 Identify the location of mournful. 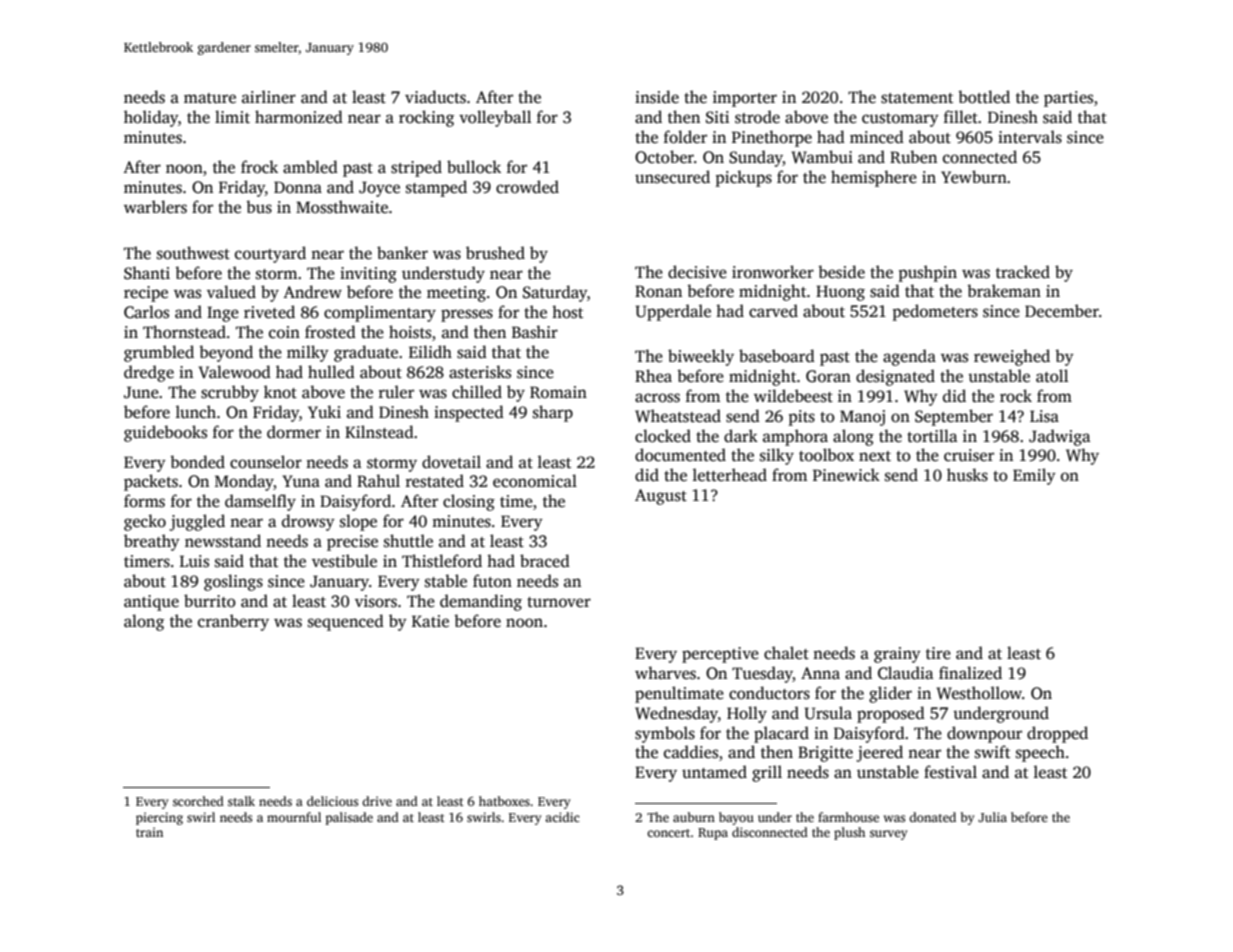
(294, 817).
